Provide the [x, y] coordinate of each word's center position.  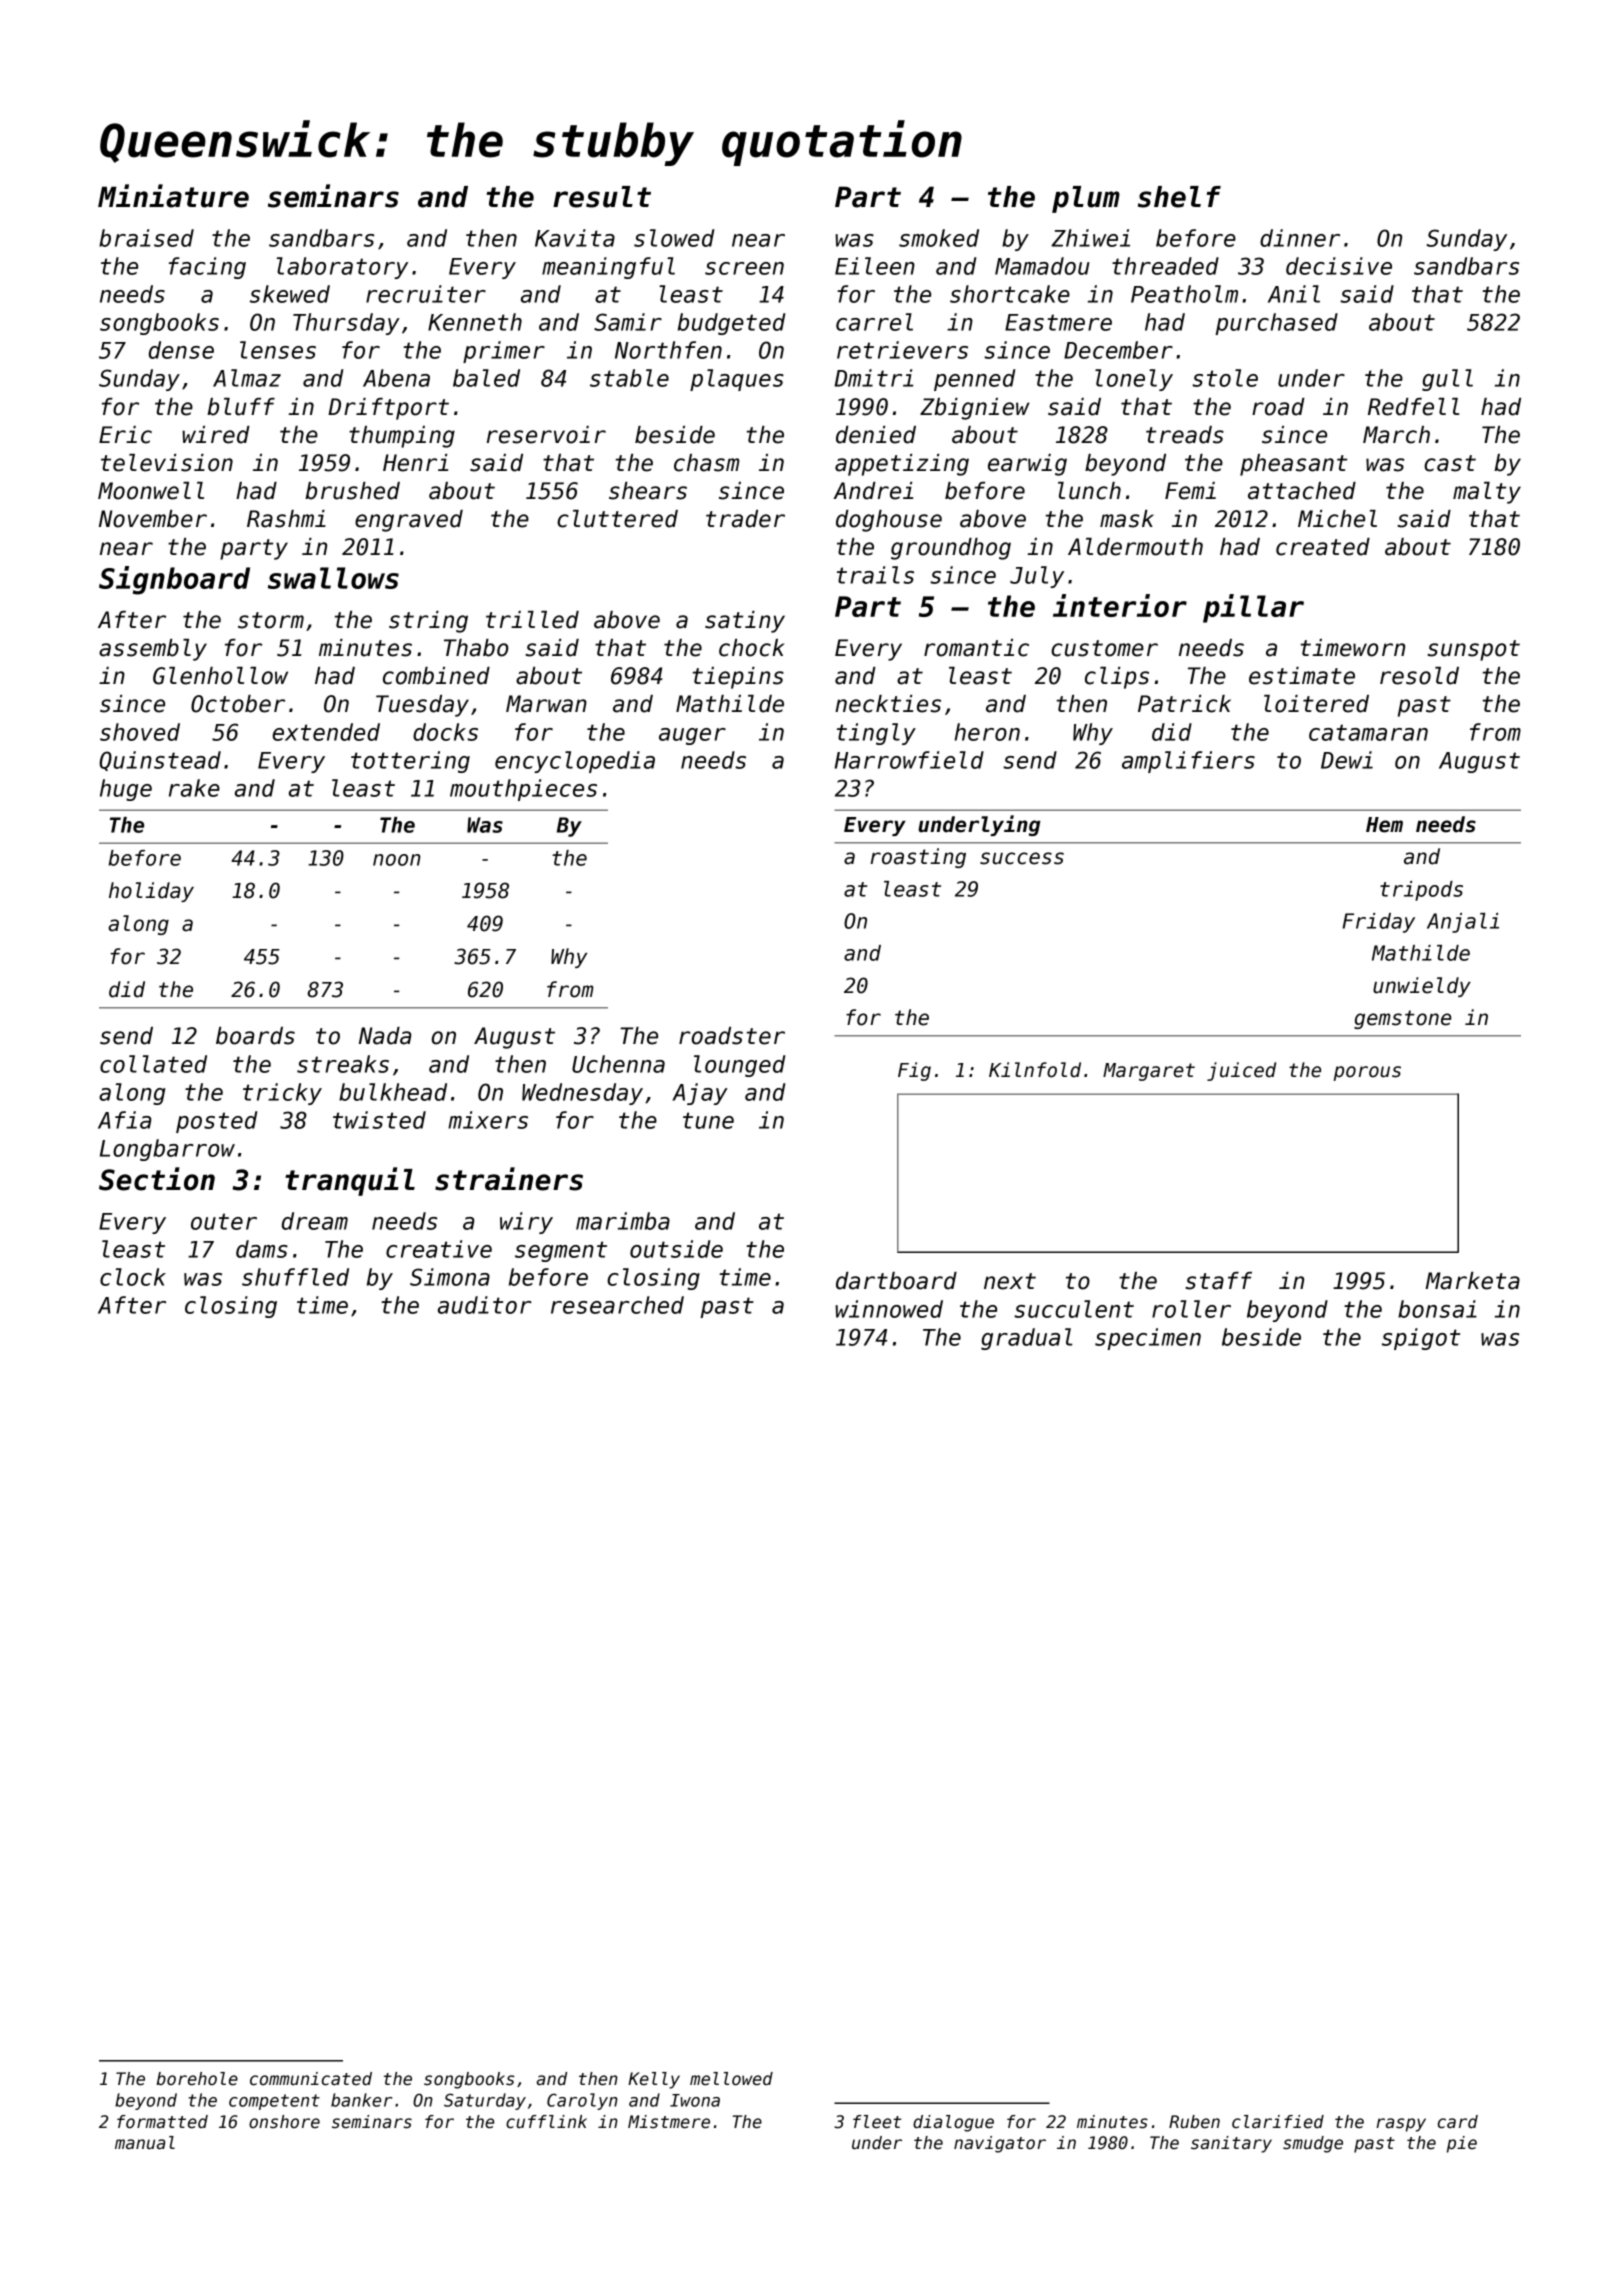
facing [207, 268]
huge [126, 790]
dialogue [953, 2123]
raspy [1401, 2125]
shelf [1179, 197]
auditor [484, 1305]
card [1458, 2122]
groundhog [951, 549]
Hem [1384, 825]
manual [145, 2143]
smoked [939, 238]
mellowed [731, 2079]
